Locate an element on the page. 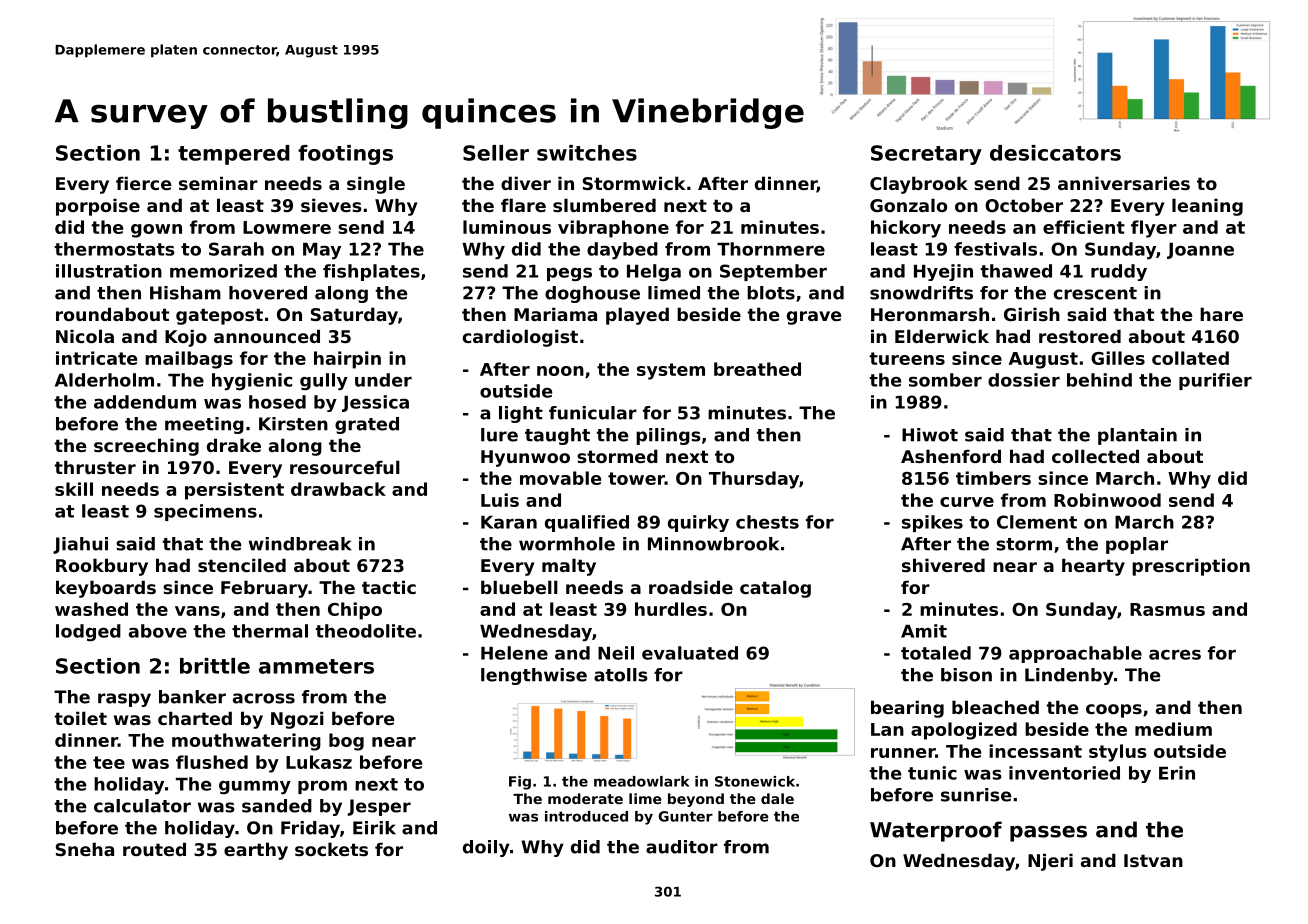 This page has height=924, width=1308. earthy is located at coordinates (256, 851).
